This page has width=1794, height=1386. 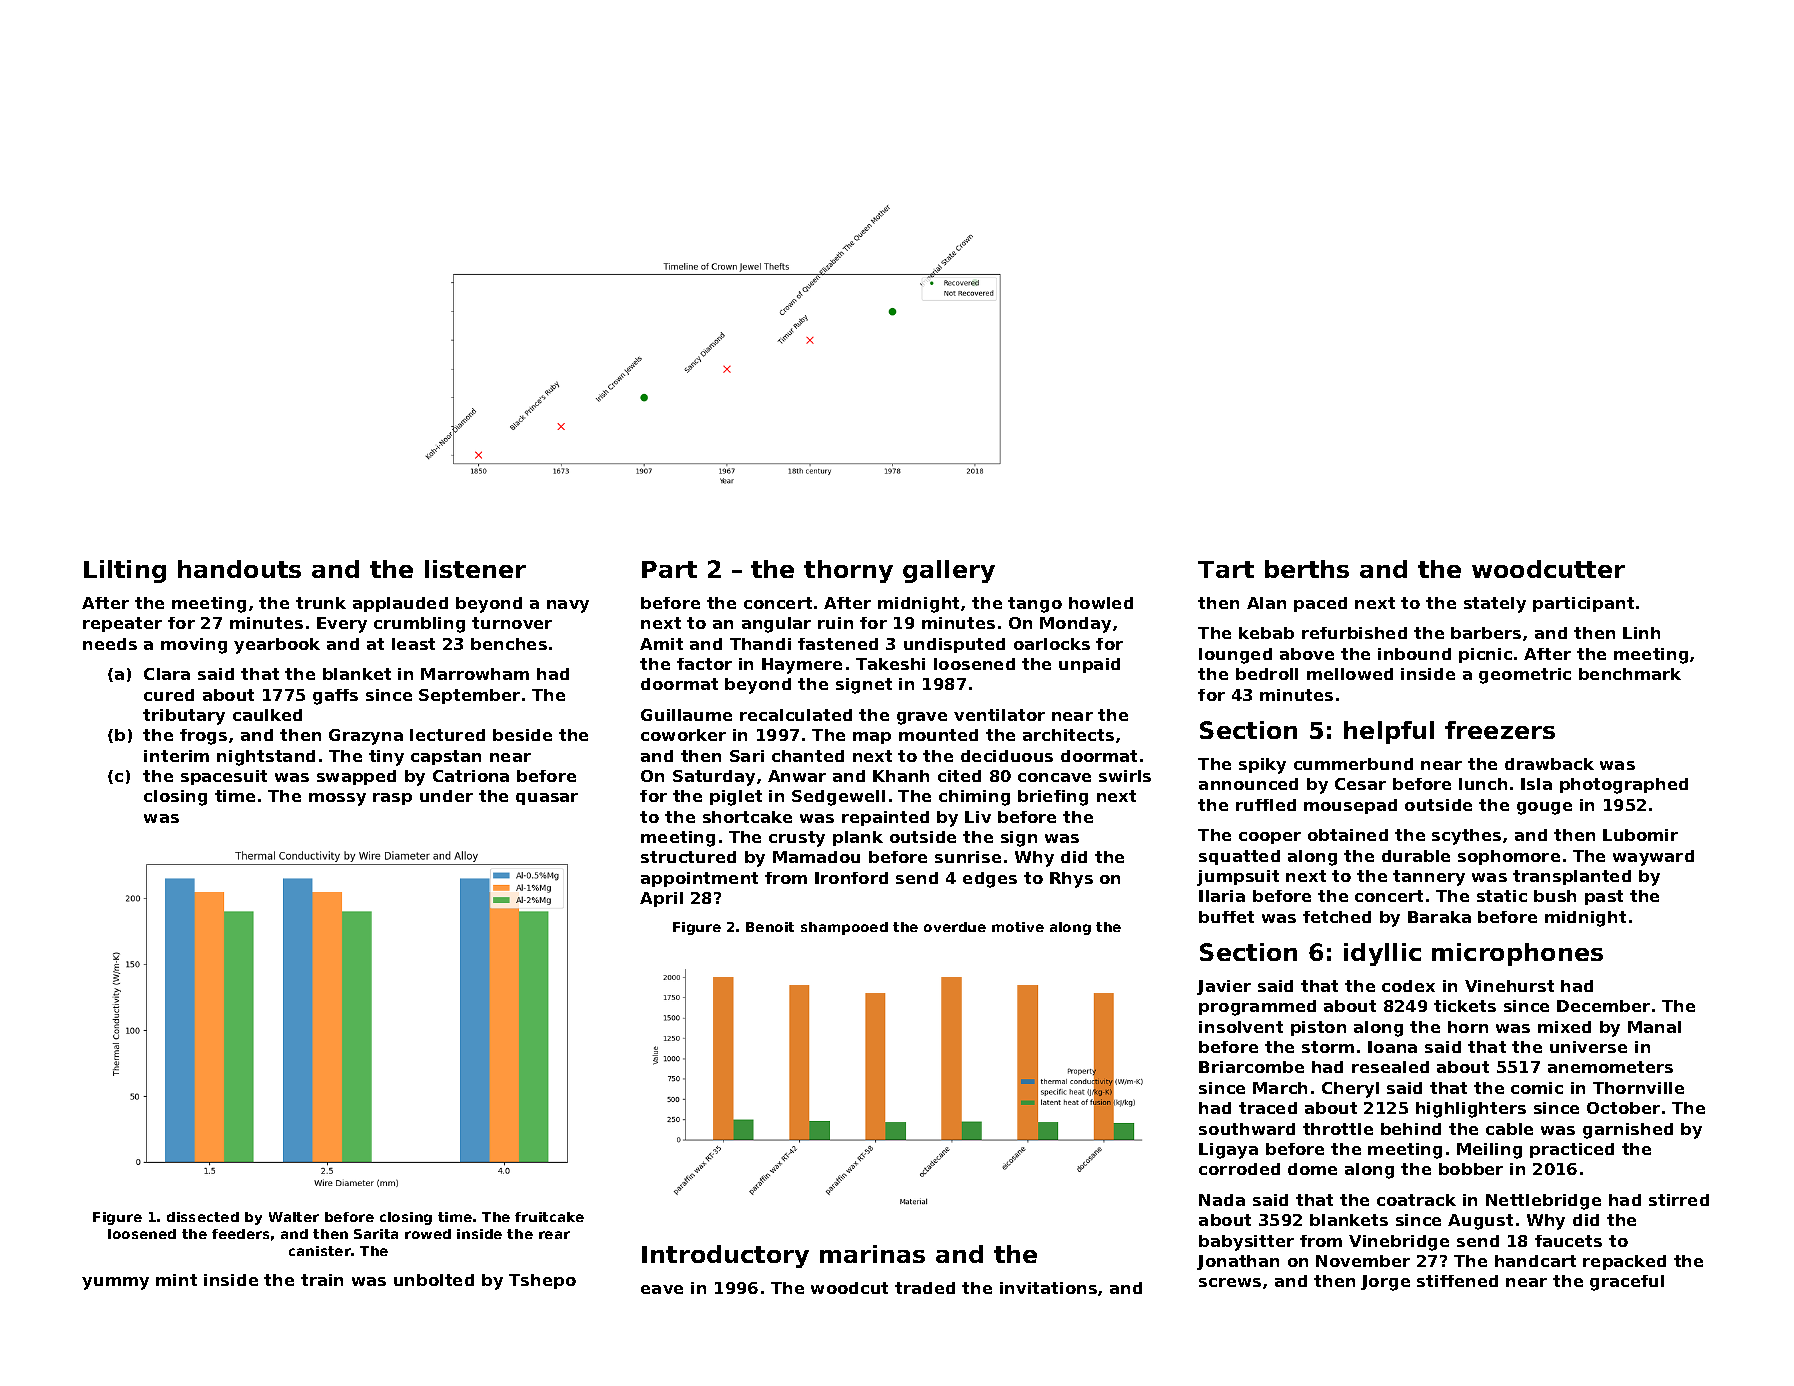 What do you see at coordinates (770, 927) in the page?
I see `Benoit` at bounding box center [770, 927].
